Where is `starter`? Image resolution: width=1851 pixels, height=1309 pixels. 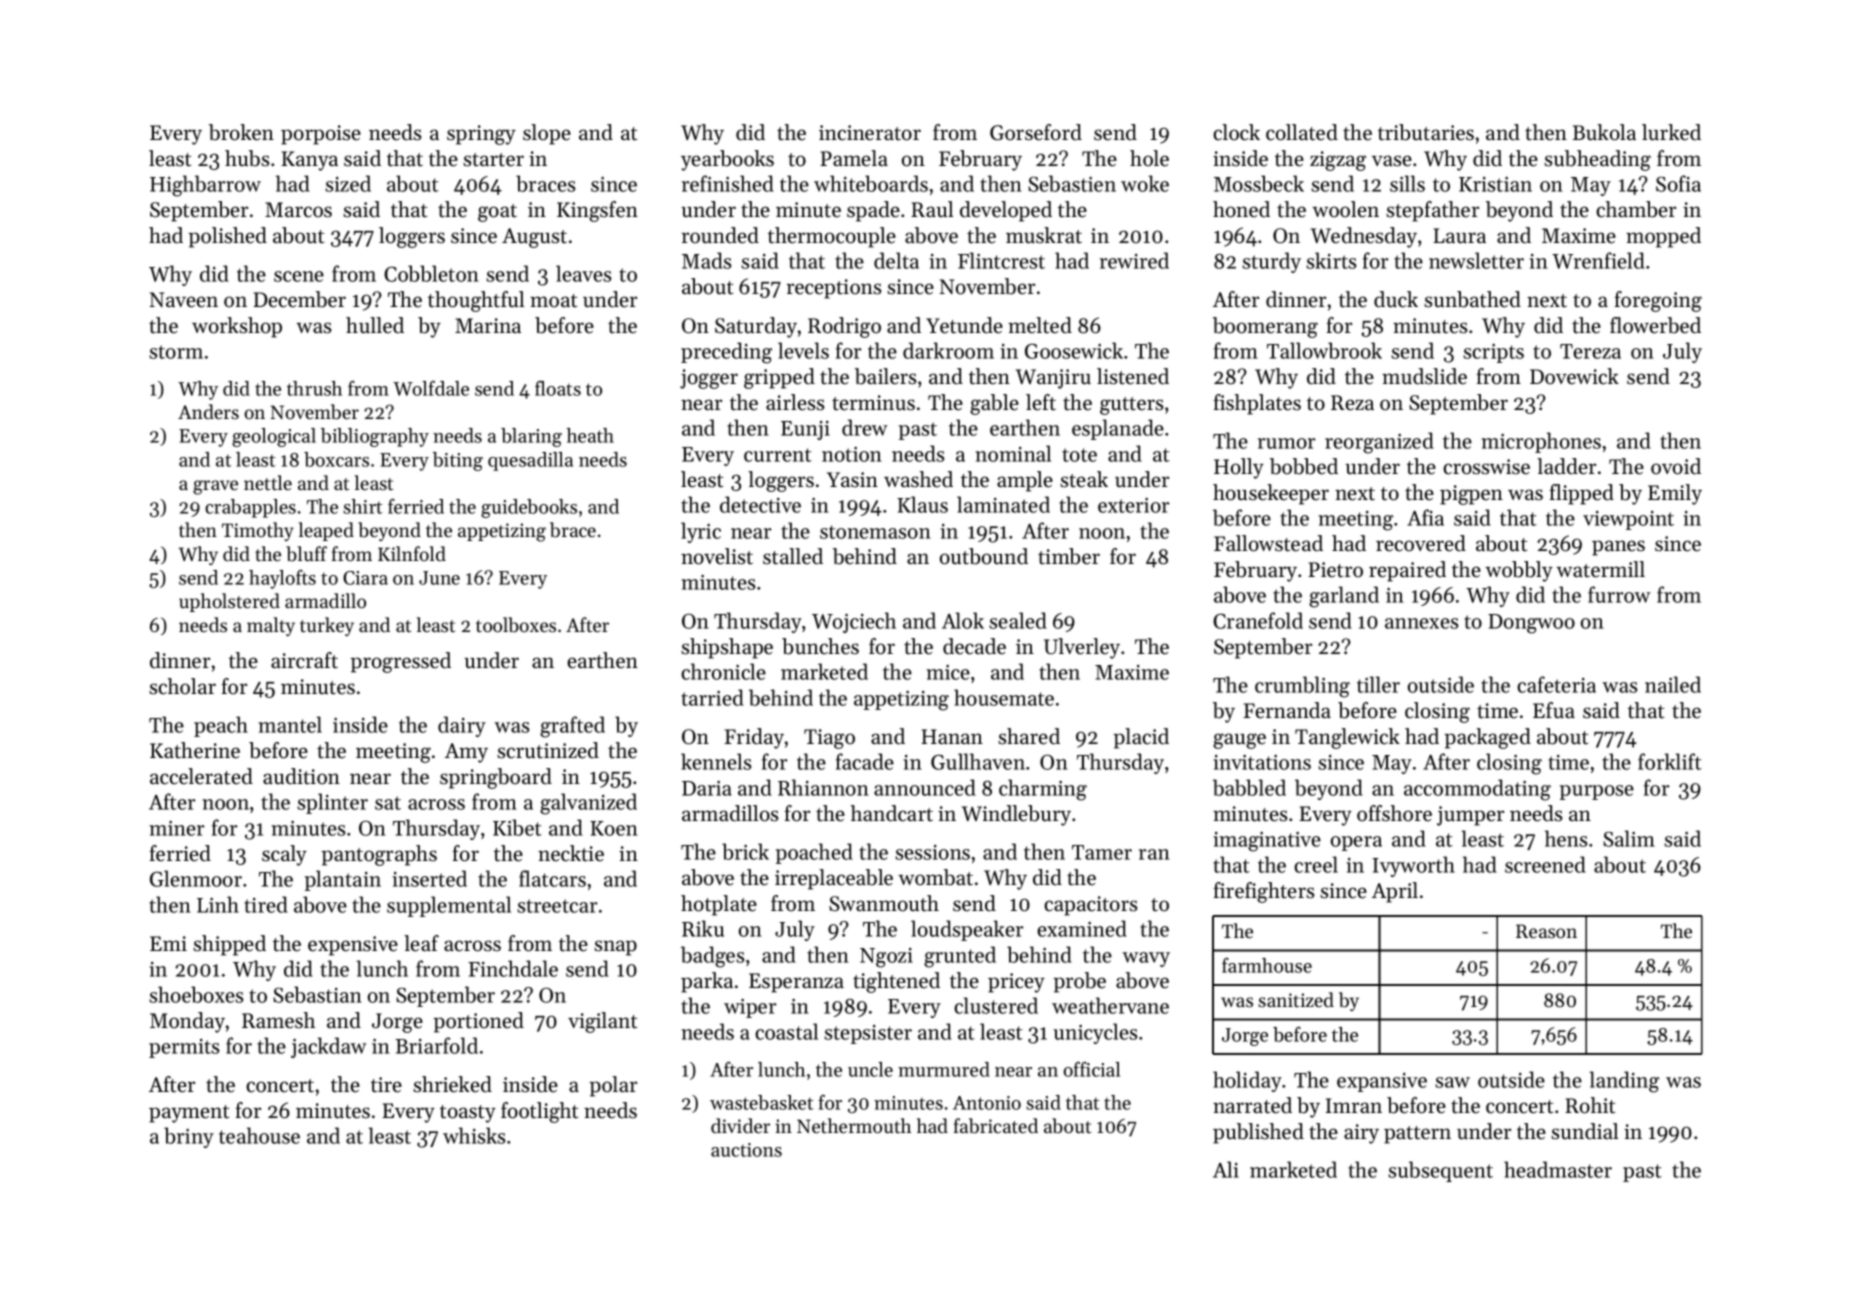
starter is located at coordinates (493, 160).
